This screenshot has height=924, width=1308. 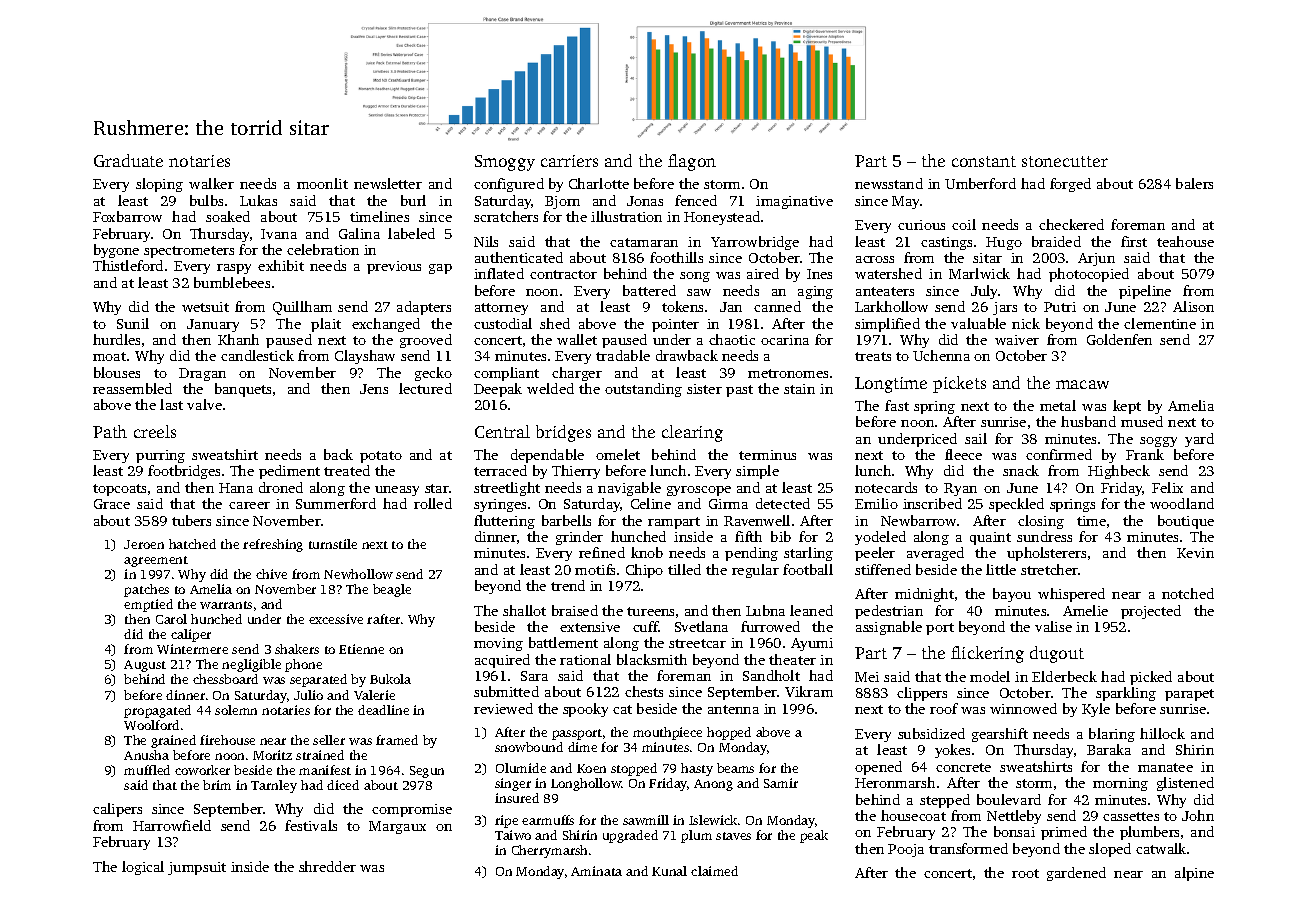 I want to click on diced, so click(x=343, y=785).
